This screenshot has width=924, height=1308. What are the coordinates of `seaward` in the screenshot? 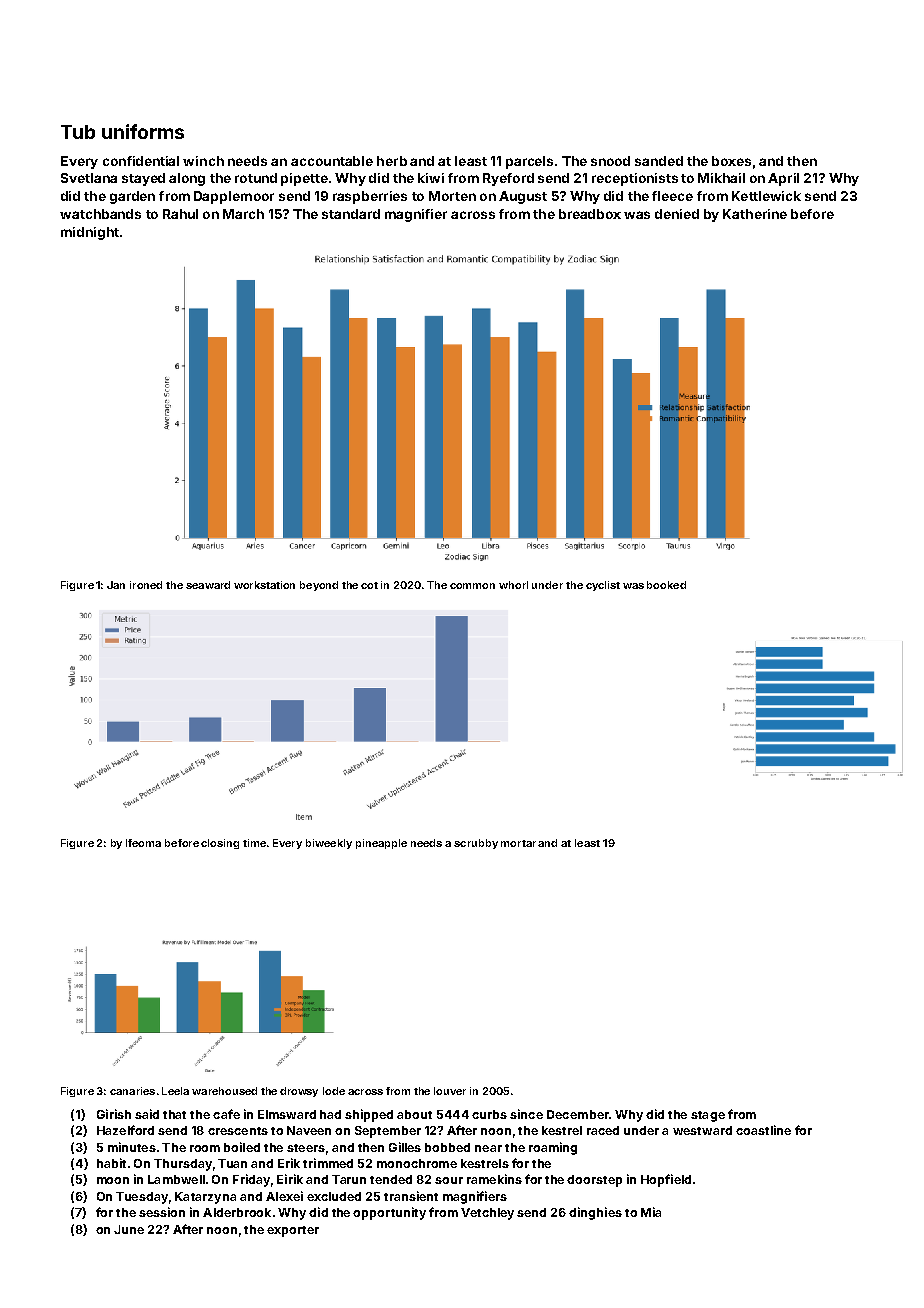 It's located at (208, 585).
